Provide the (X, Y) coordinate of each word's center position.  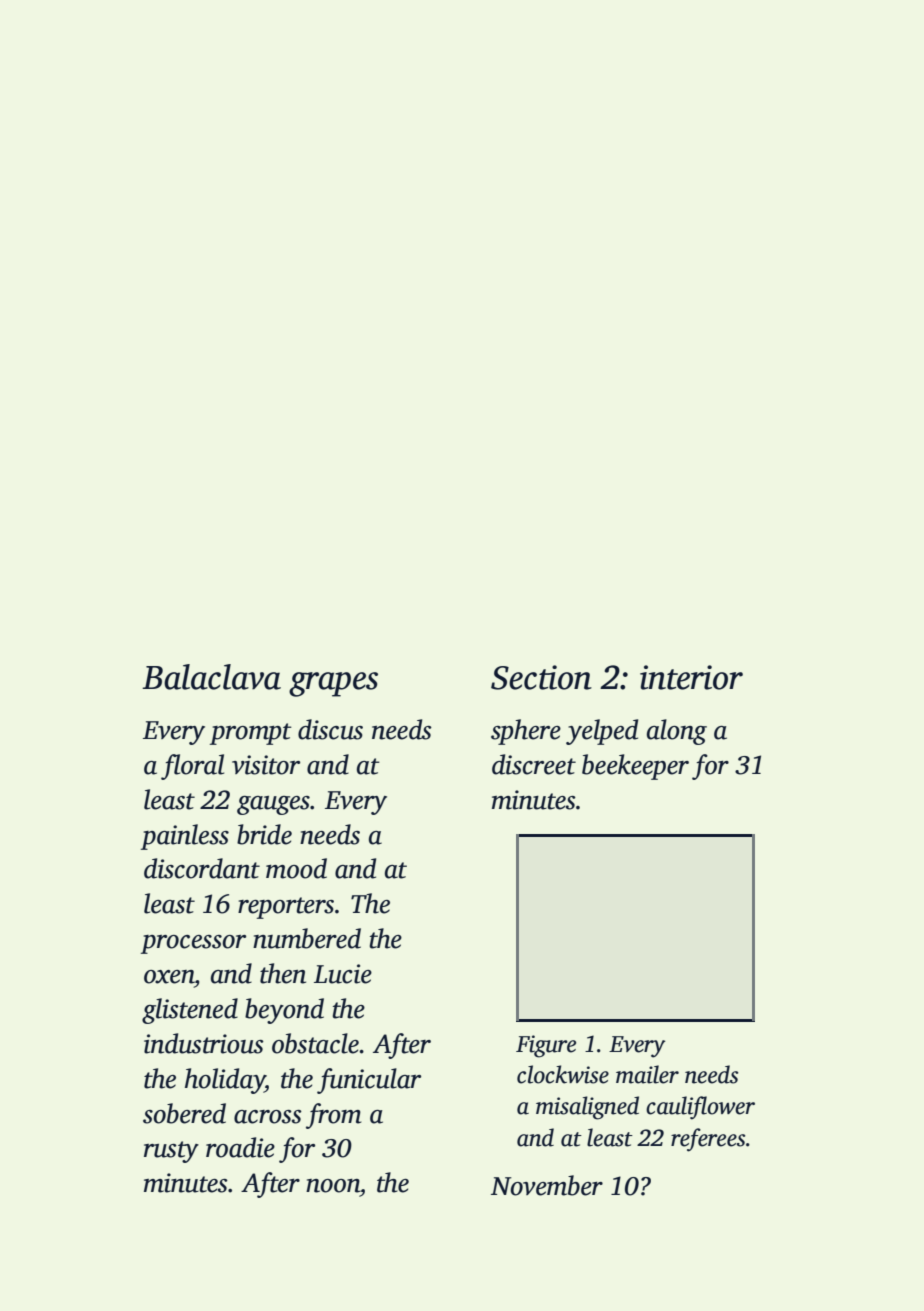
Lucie (343, 974)
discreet (534, 764)
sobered (184, 1113)
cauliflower (700, 1108)
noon (333, 1186)
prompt (251, 734)
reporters (286, 908)
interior (691, 677)
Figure (546, 1046)
